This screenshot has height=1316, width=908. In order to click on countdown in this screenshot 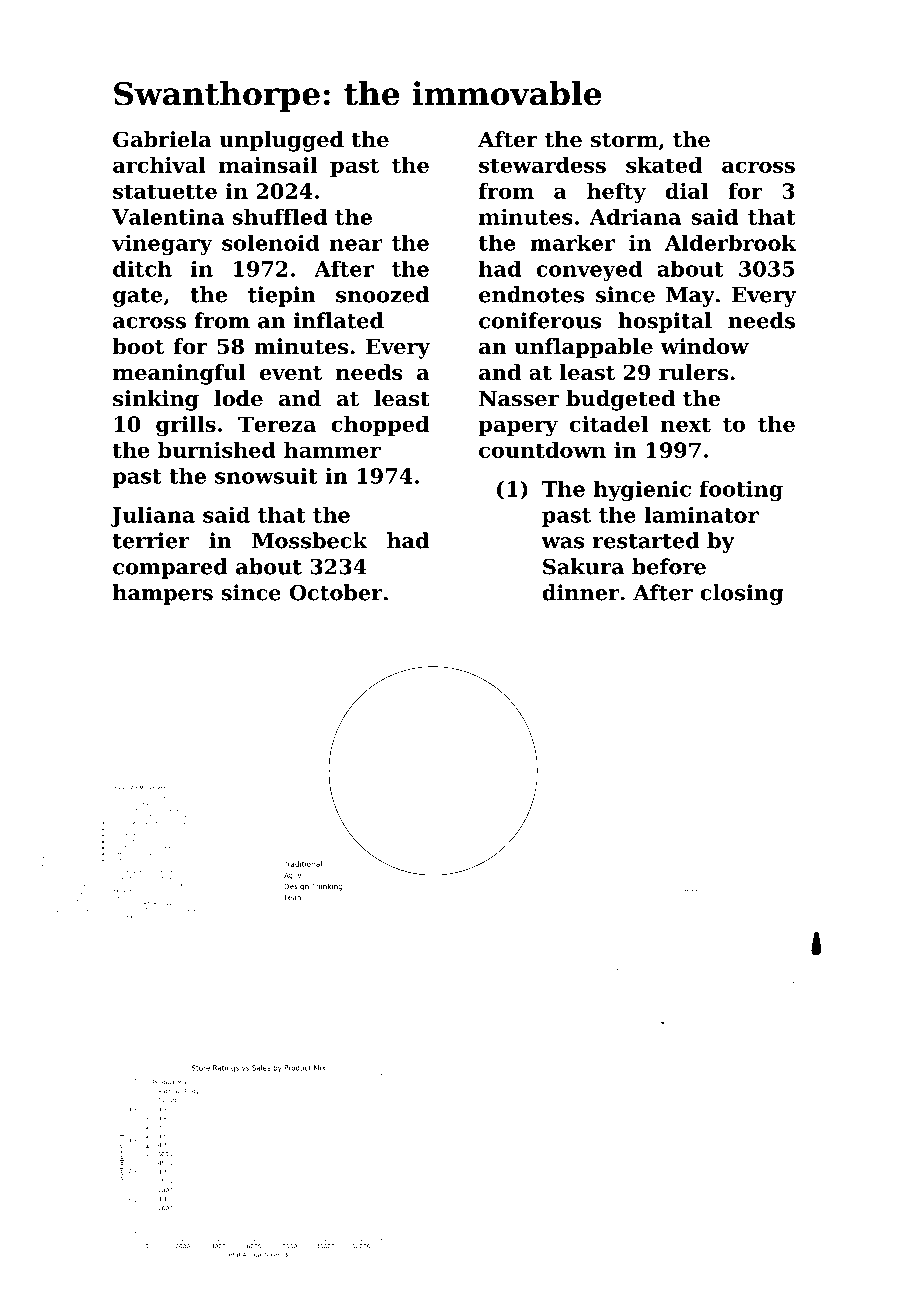, I will do `click(542, 450)`.
